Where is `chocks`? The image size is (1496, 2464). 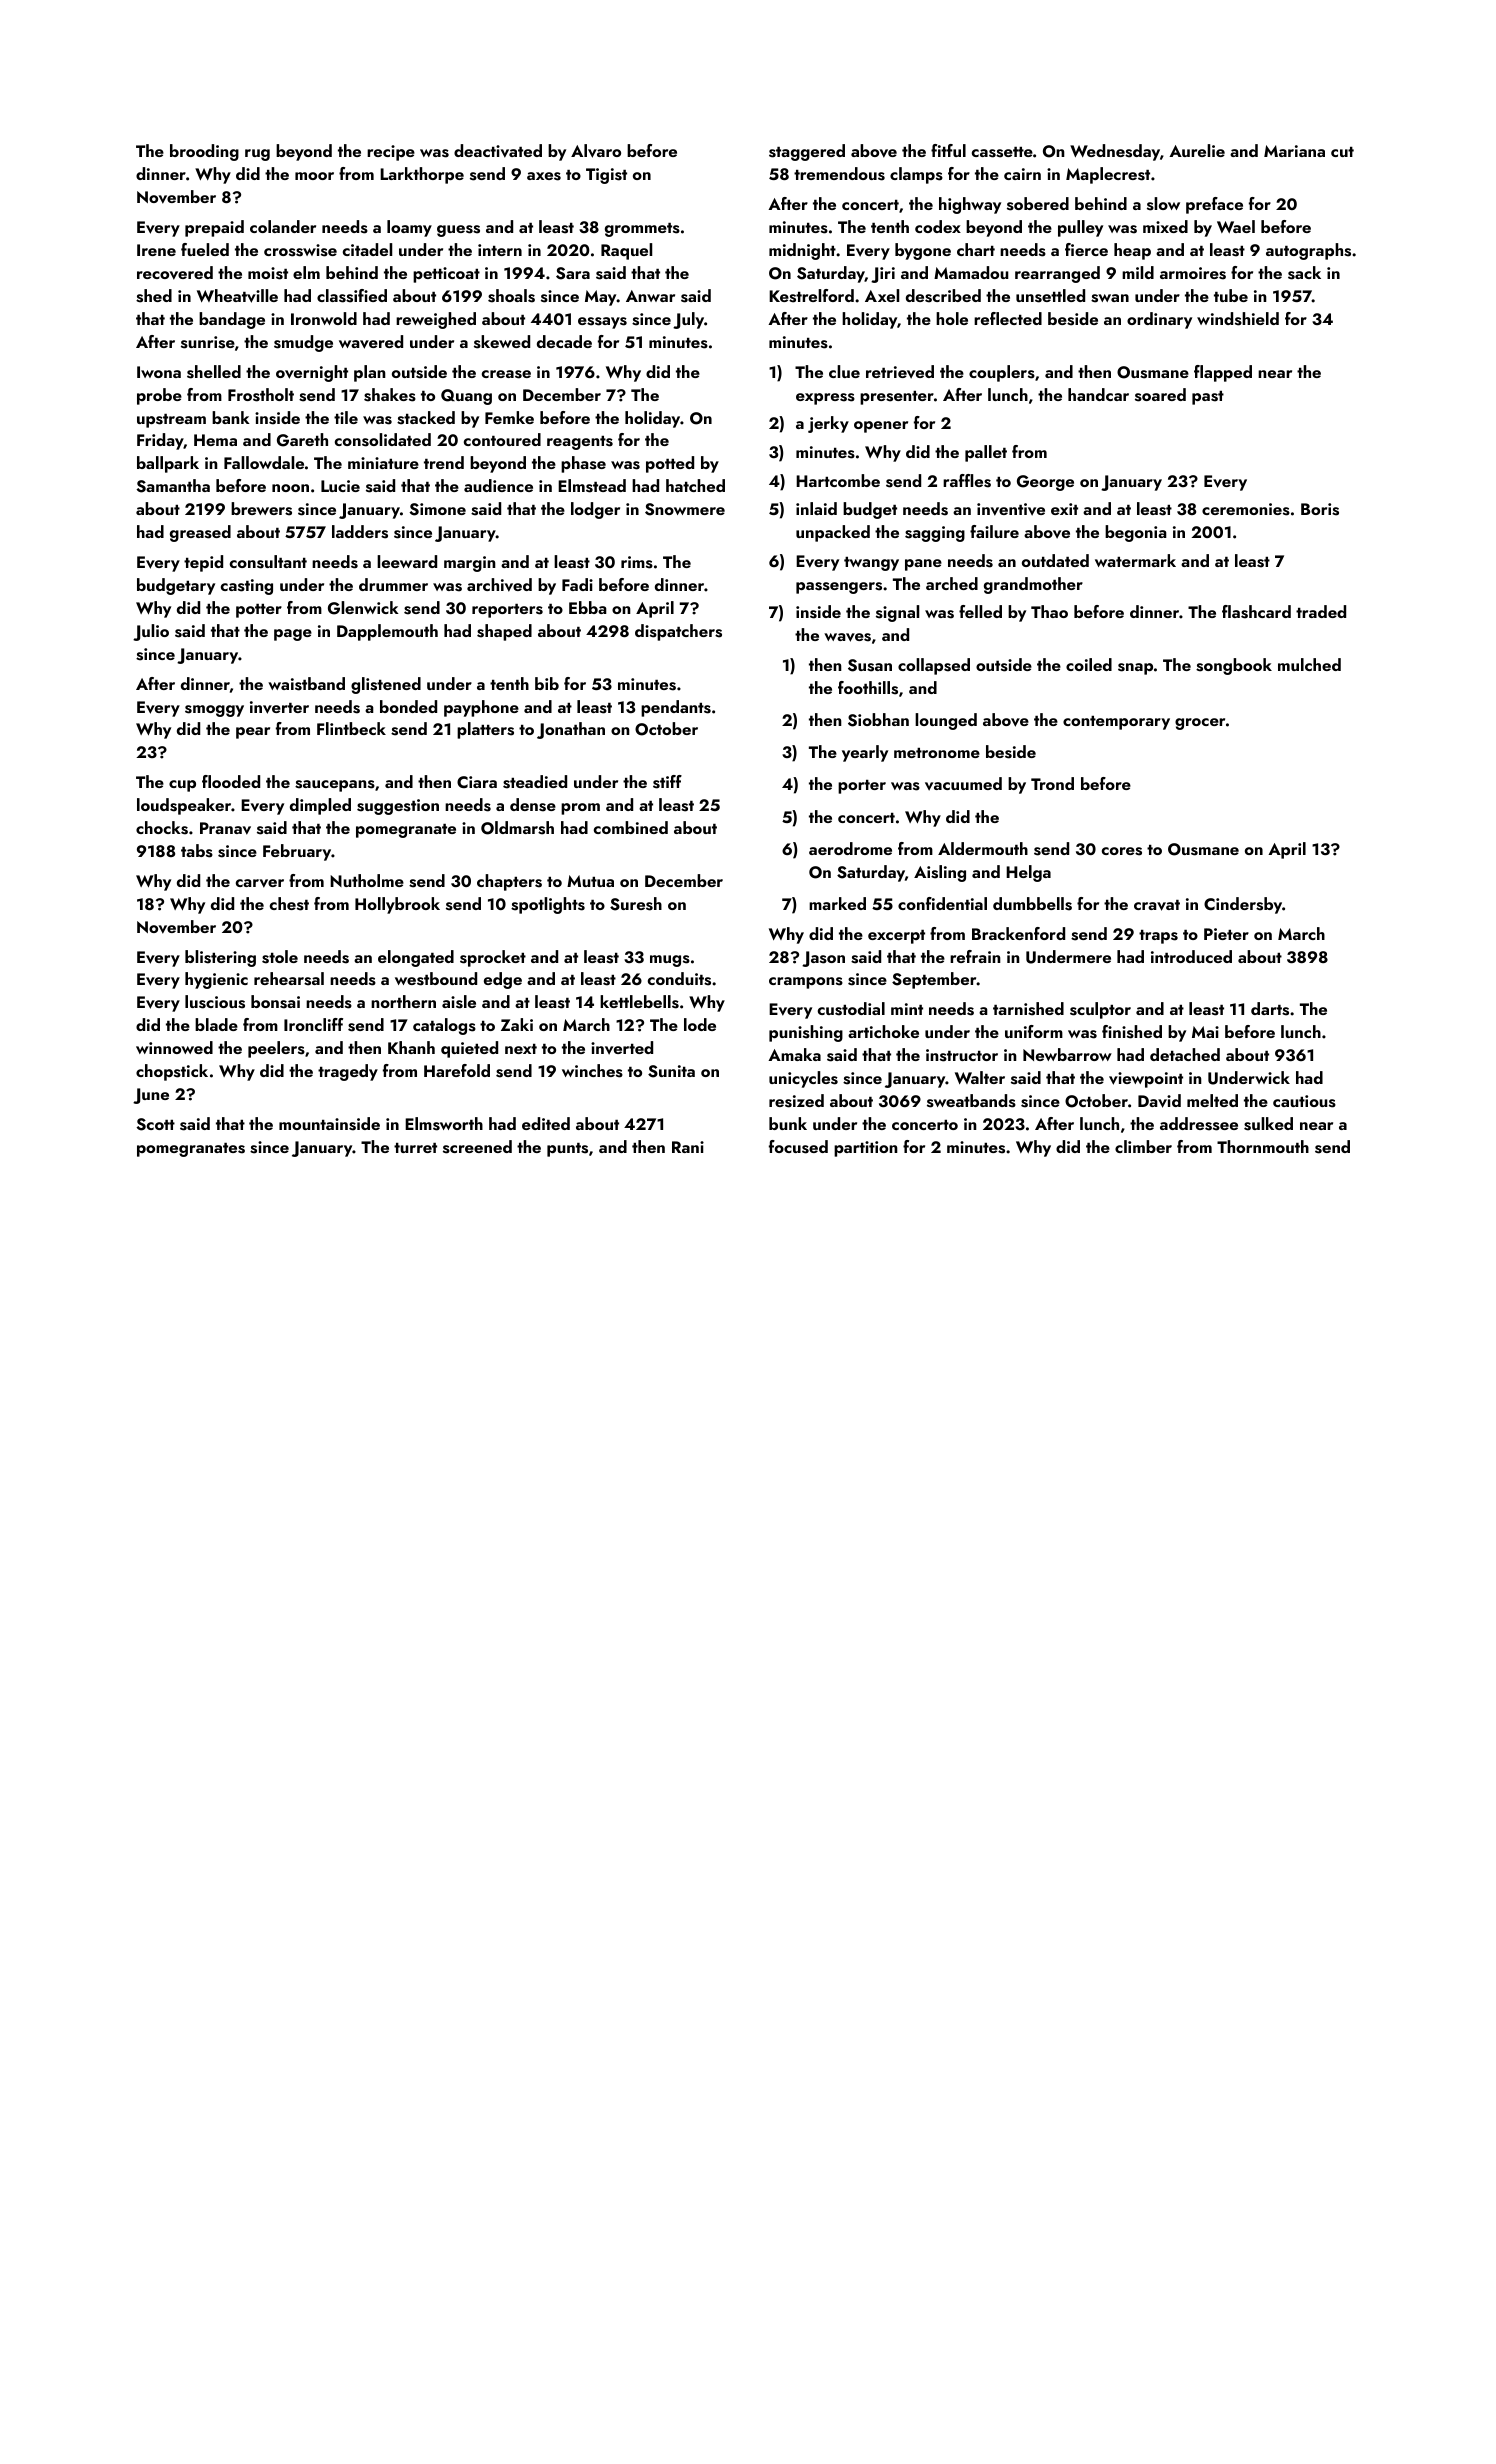
chocks is located at coordinates (162, 828).
